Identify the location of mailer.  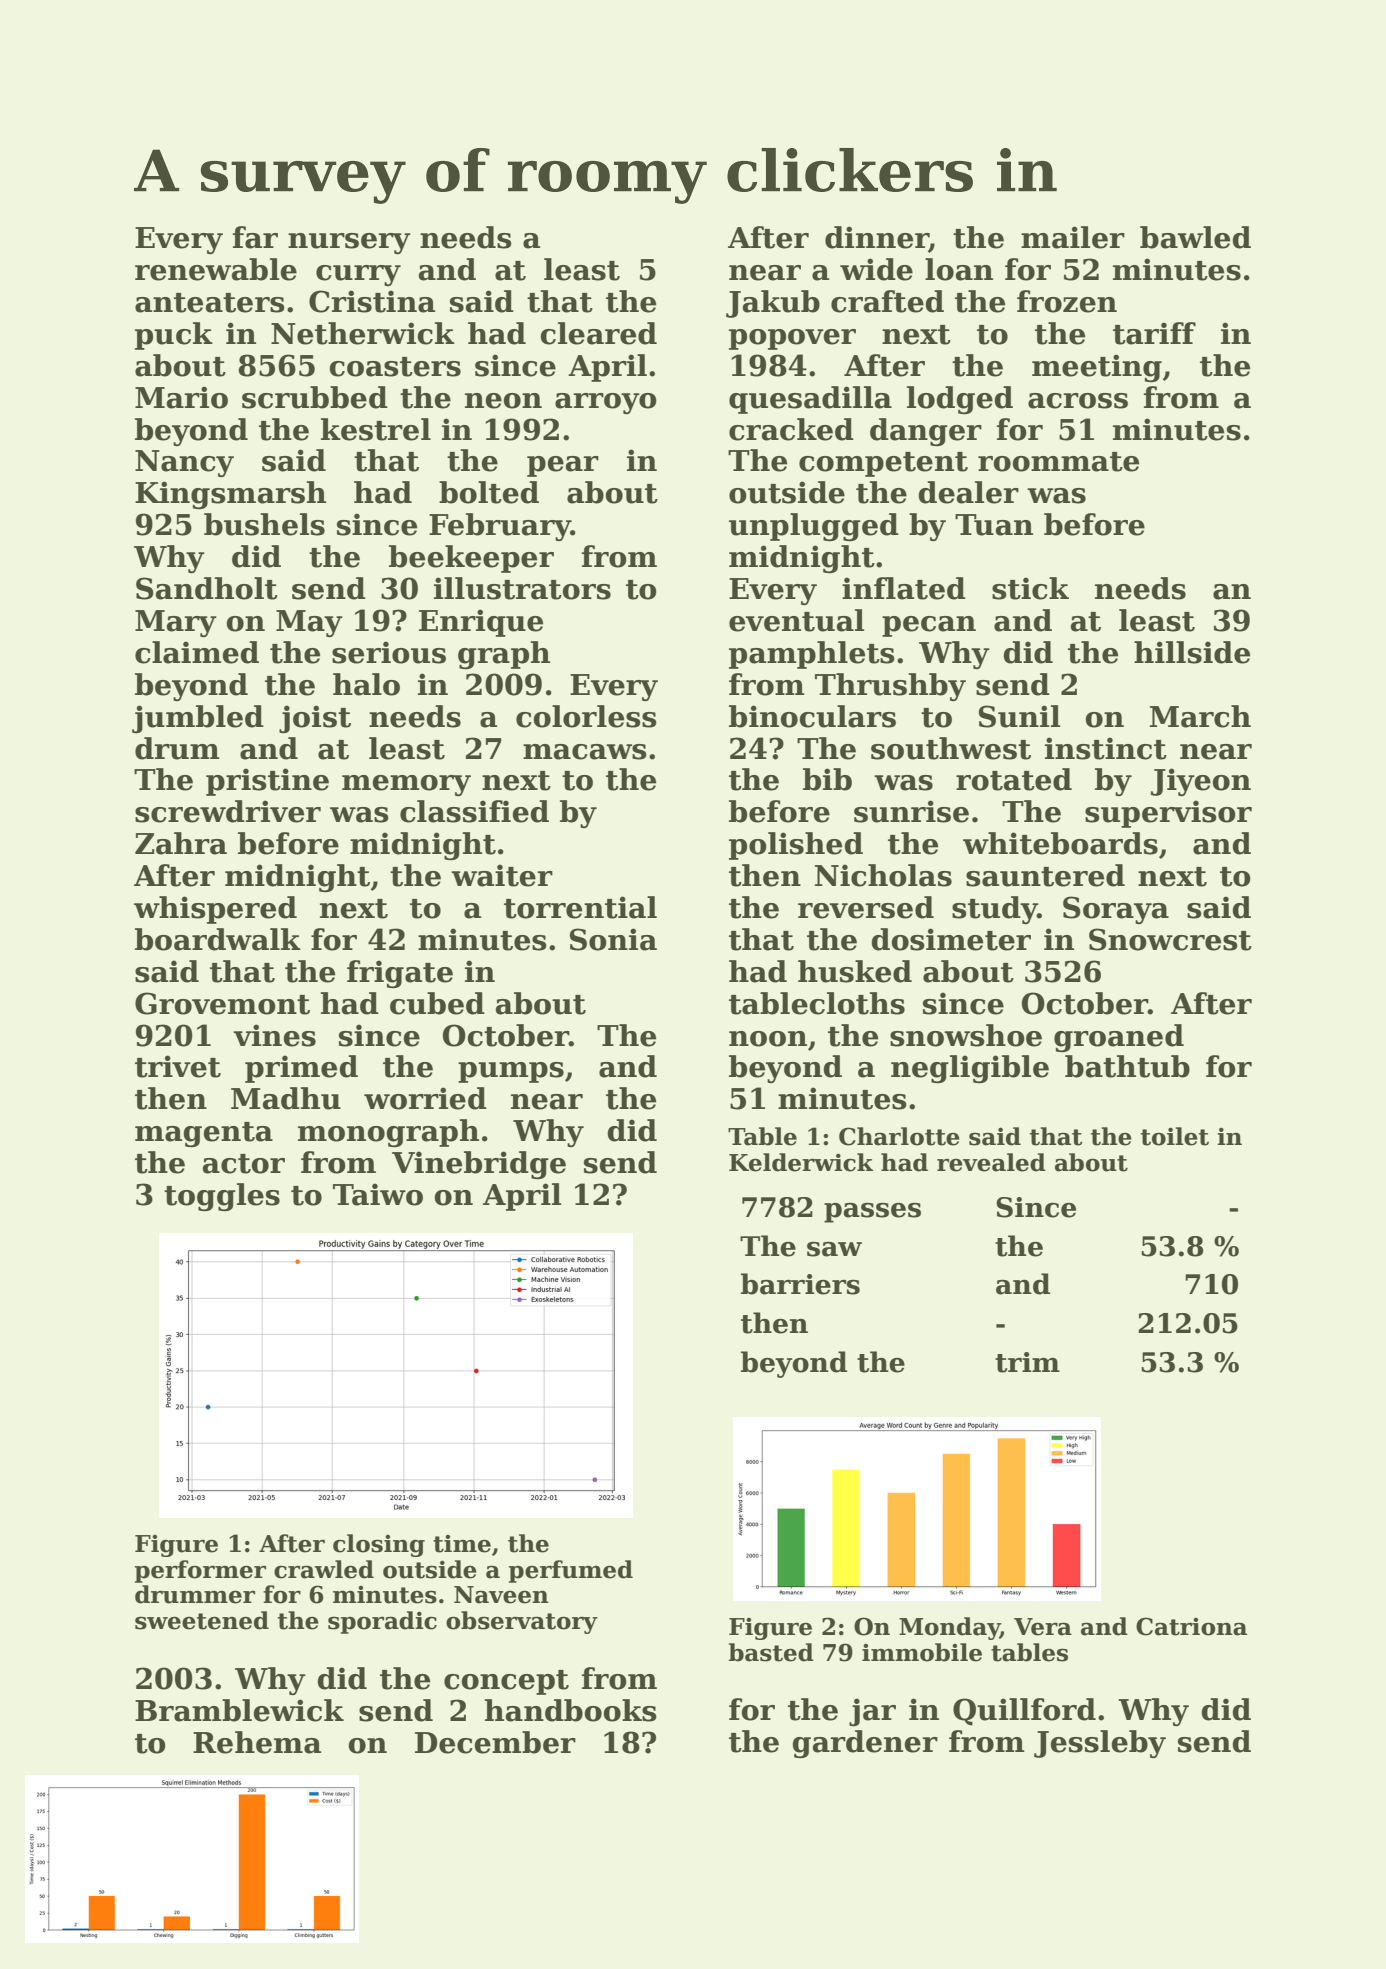
(1073, 237).
